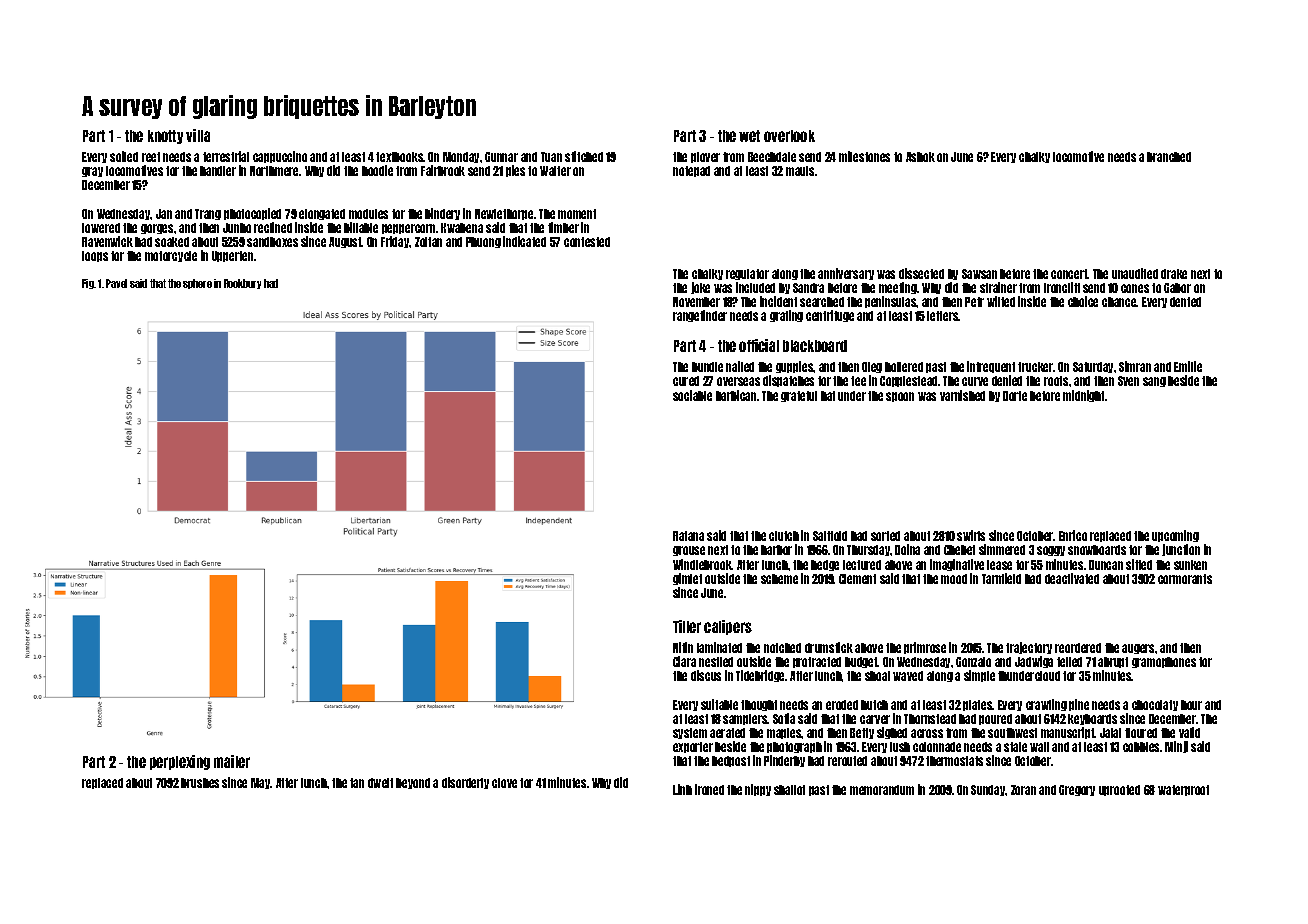 The width and height of the screenshot is (1308, 924). What do you see at coordinates (898, 288) in the screenshot?
I see `meeting` at bounding box center [898, 288].
